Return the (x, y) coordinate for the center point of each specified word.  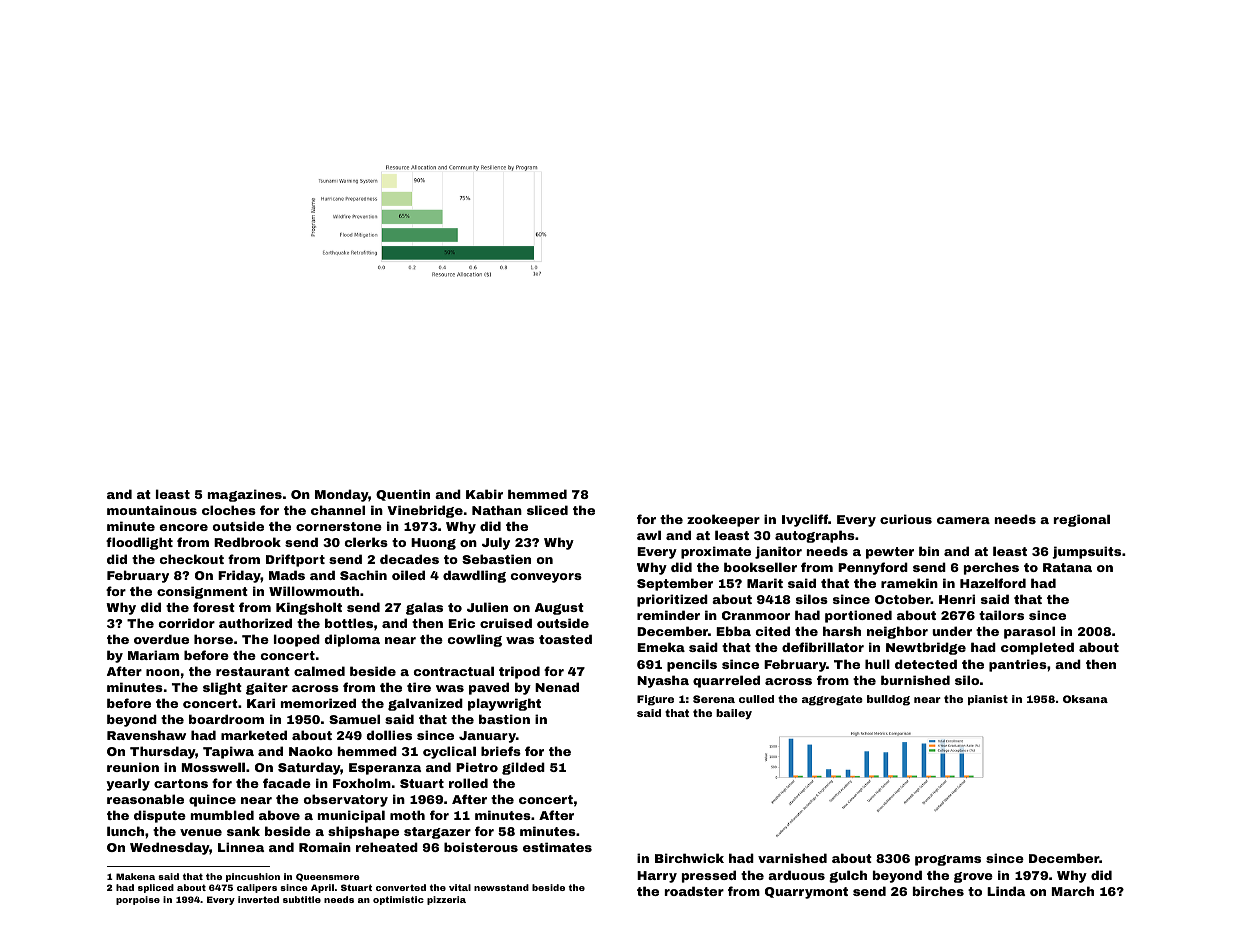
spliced (156, 888)
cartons (181, 783)
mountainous (152, 510)
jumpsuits (1086, 552)
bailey (734, 714)
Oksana (1085, 699)
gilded (523, 768)
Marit (765, 583)
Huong (433, 544)
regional (1082, 520)
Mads (287, 575)
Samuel (354, 719)
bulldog (888, 700)
